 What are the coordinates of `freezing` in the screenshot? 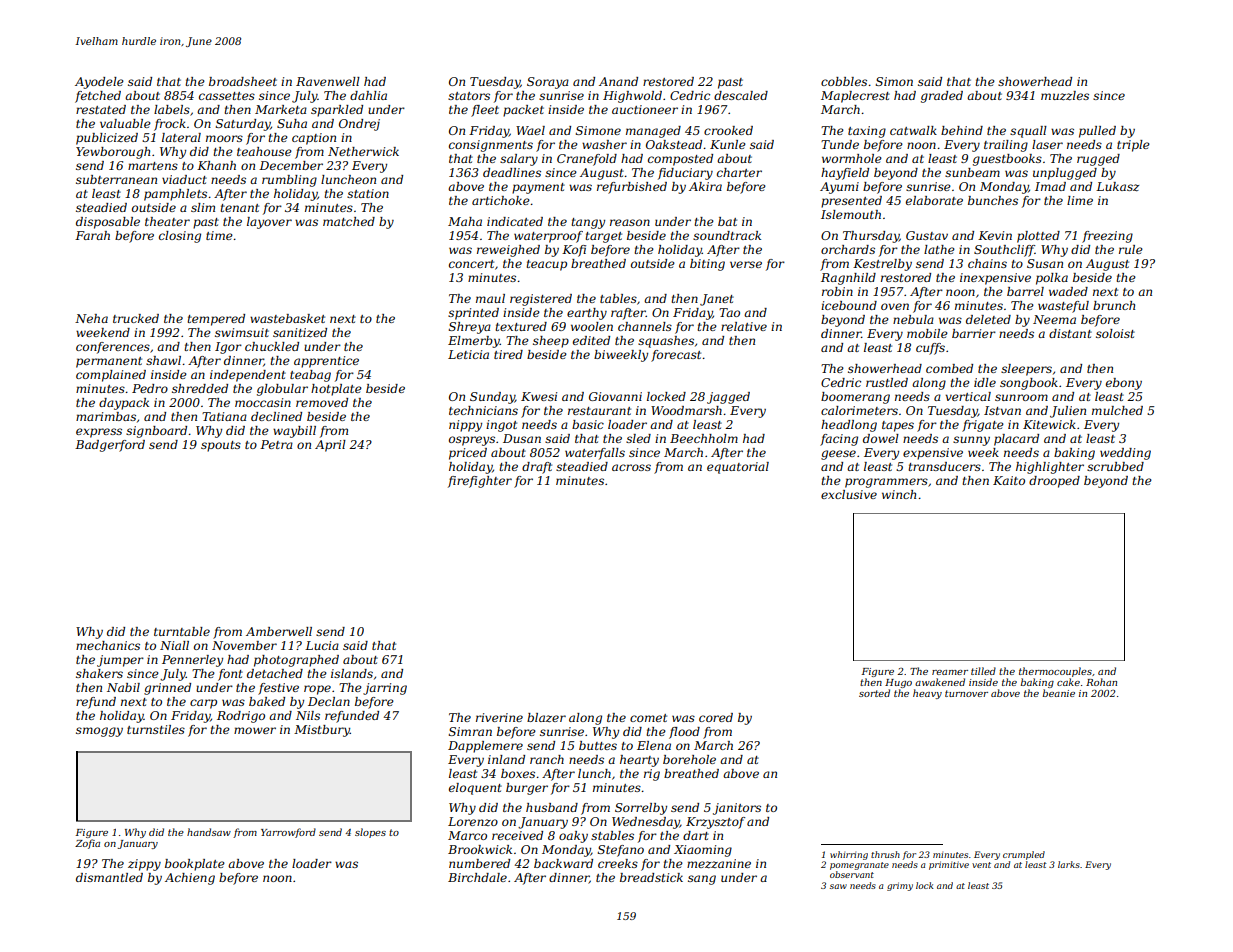 It's located at (1107, 237).
